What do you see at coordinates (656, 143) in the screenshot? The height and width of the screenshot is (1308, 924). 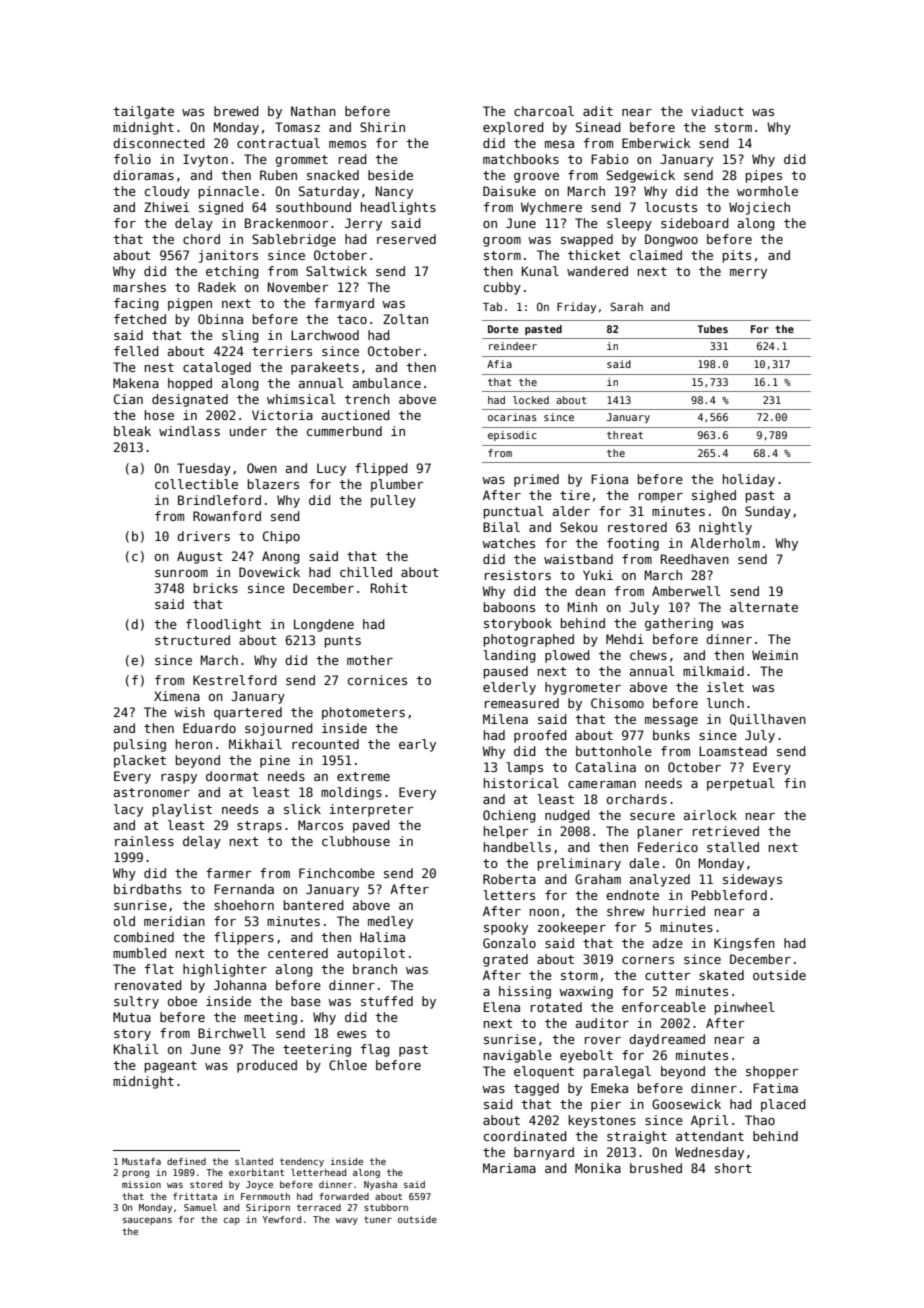 I see `Emberwick` at bounding box center [656, 143].
